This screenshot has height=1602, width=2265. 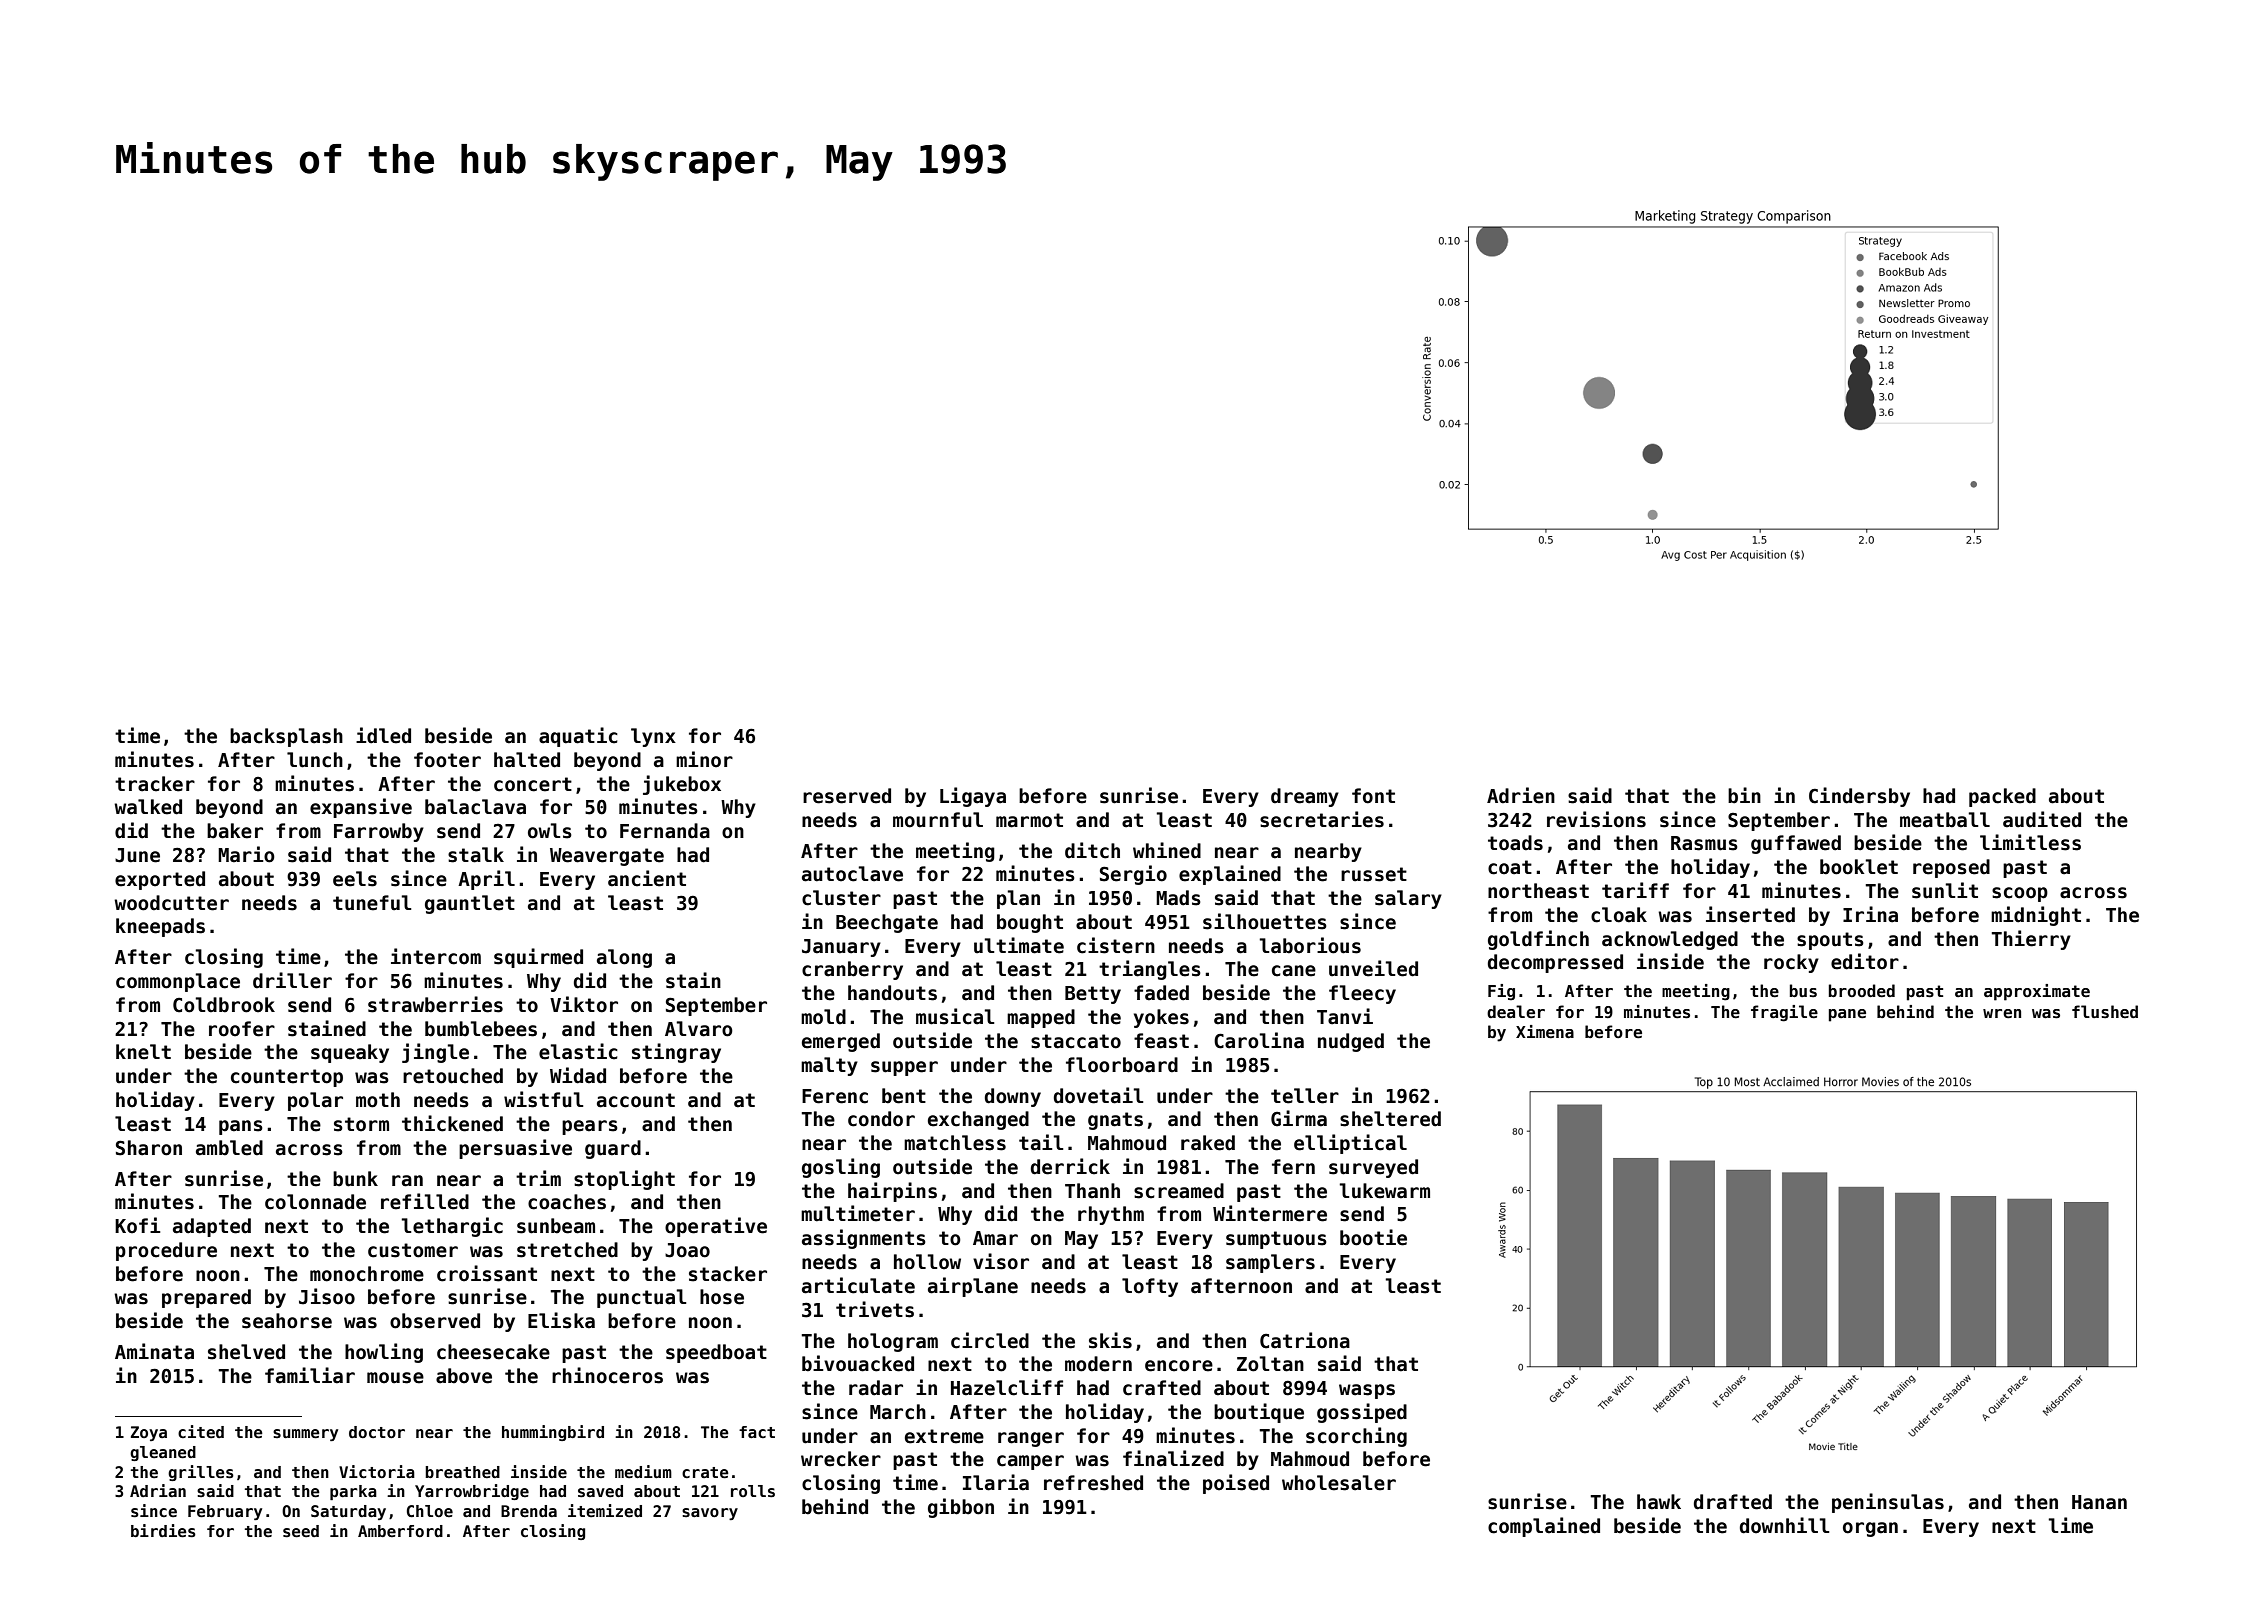 What do you see at coordinates (590, 1127) in the screenshot?
I see `pears` at bounding box center [590, 1127].
